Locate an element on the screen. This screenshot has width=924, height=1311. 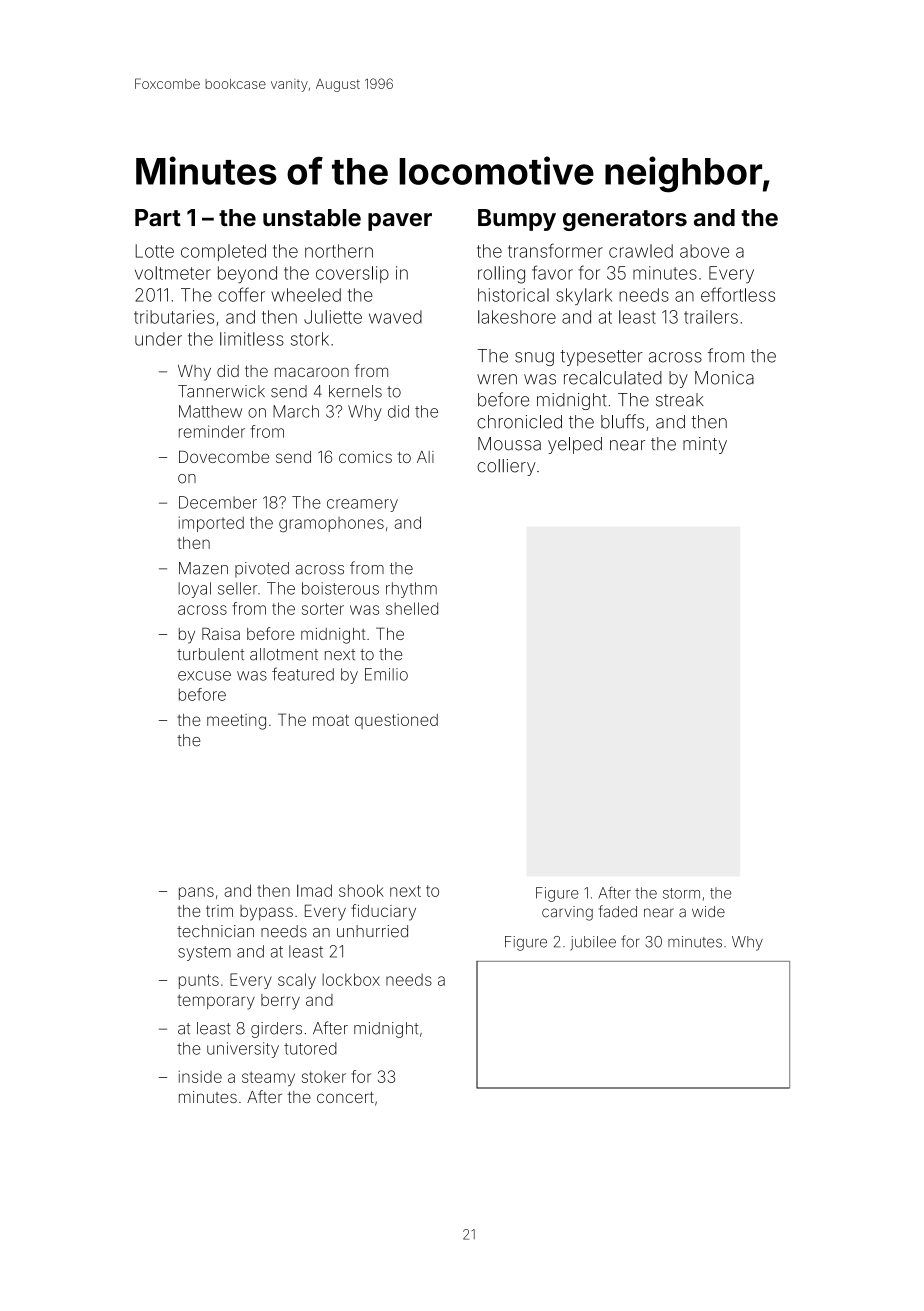
Bumpy is located at coordinates (517, 220).
